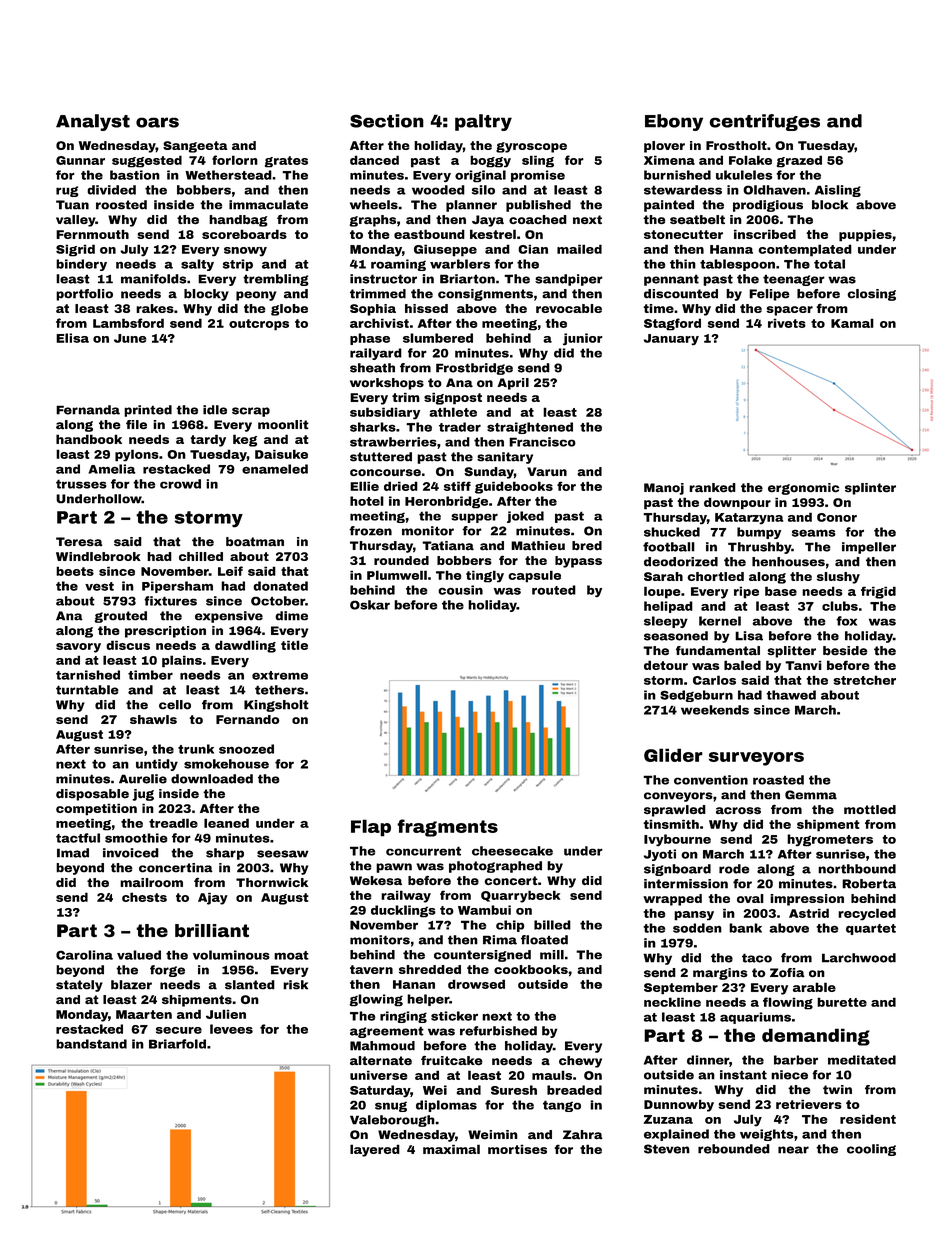 The height and width of the screenshot is (1233, 952). What do you see at coordinates (490, 161) in the screenshot?
I see `boggy` at bounding box center [490, 161].
